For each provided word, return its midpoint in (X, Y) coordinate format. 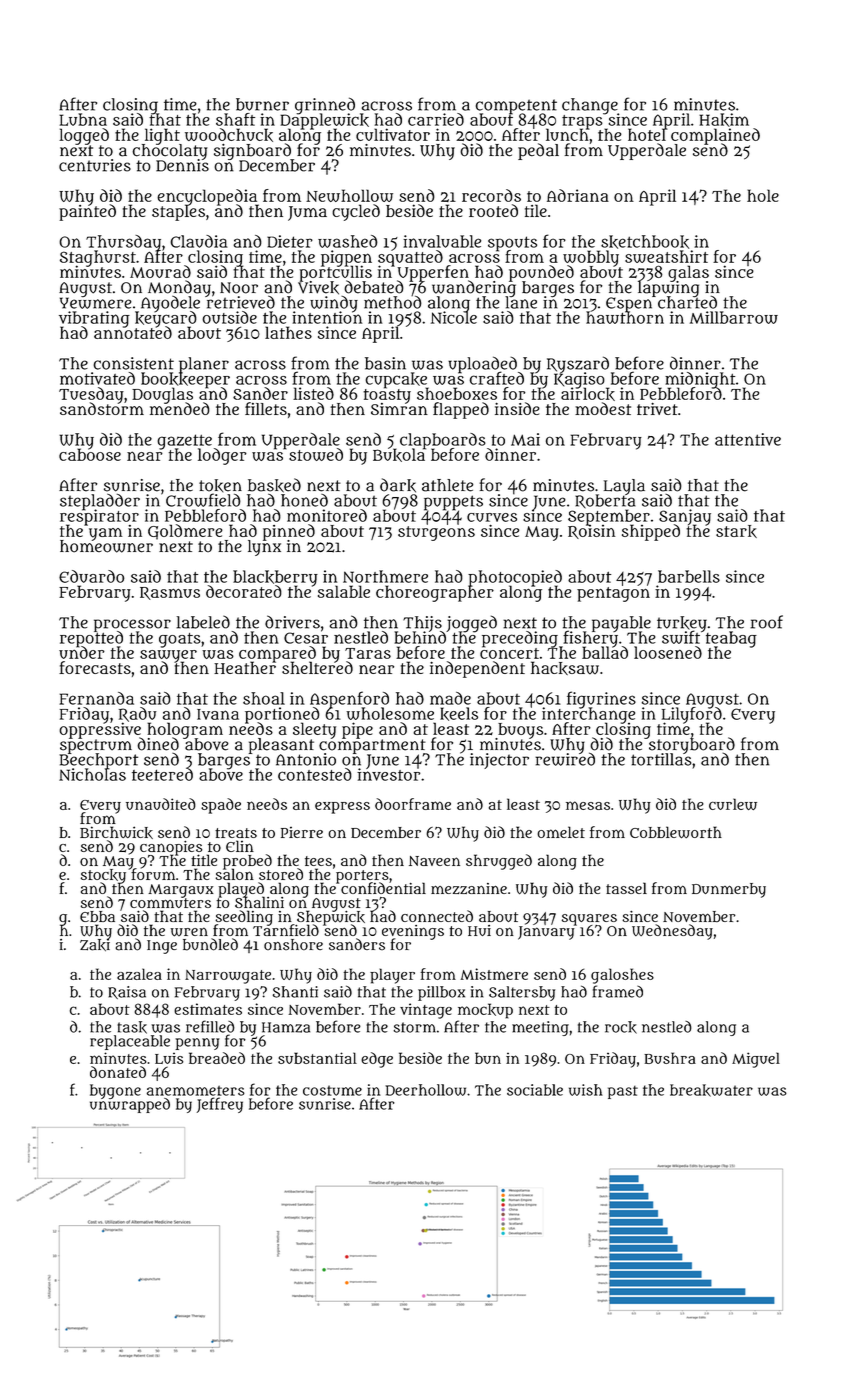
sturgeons (436, 533)
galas (688, 273)
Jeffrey (220, 1105)
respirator (99, 517)
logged (84, 136)
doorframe (413, 804)
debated (374, 287)
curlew (733, 804)
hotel (648, 135)
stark (736, 531)
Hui (479, 930)
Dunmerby (729, 890)
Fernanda (96, 698)
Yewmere (96, 303)
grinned (325, 105)
